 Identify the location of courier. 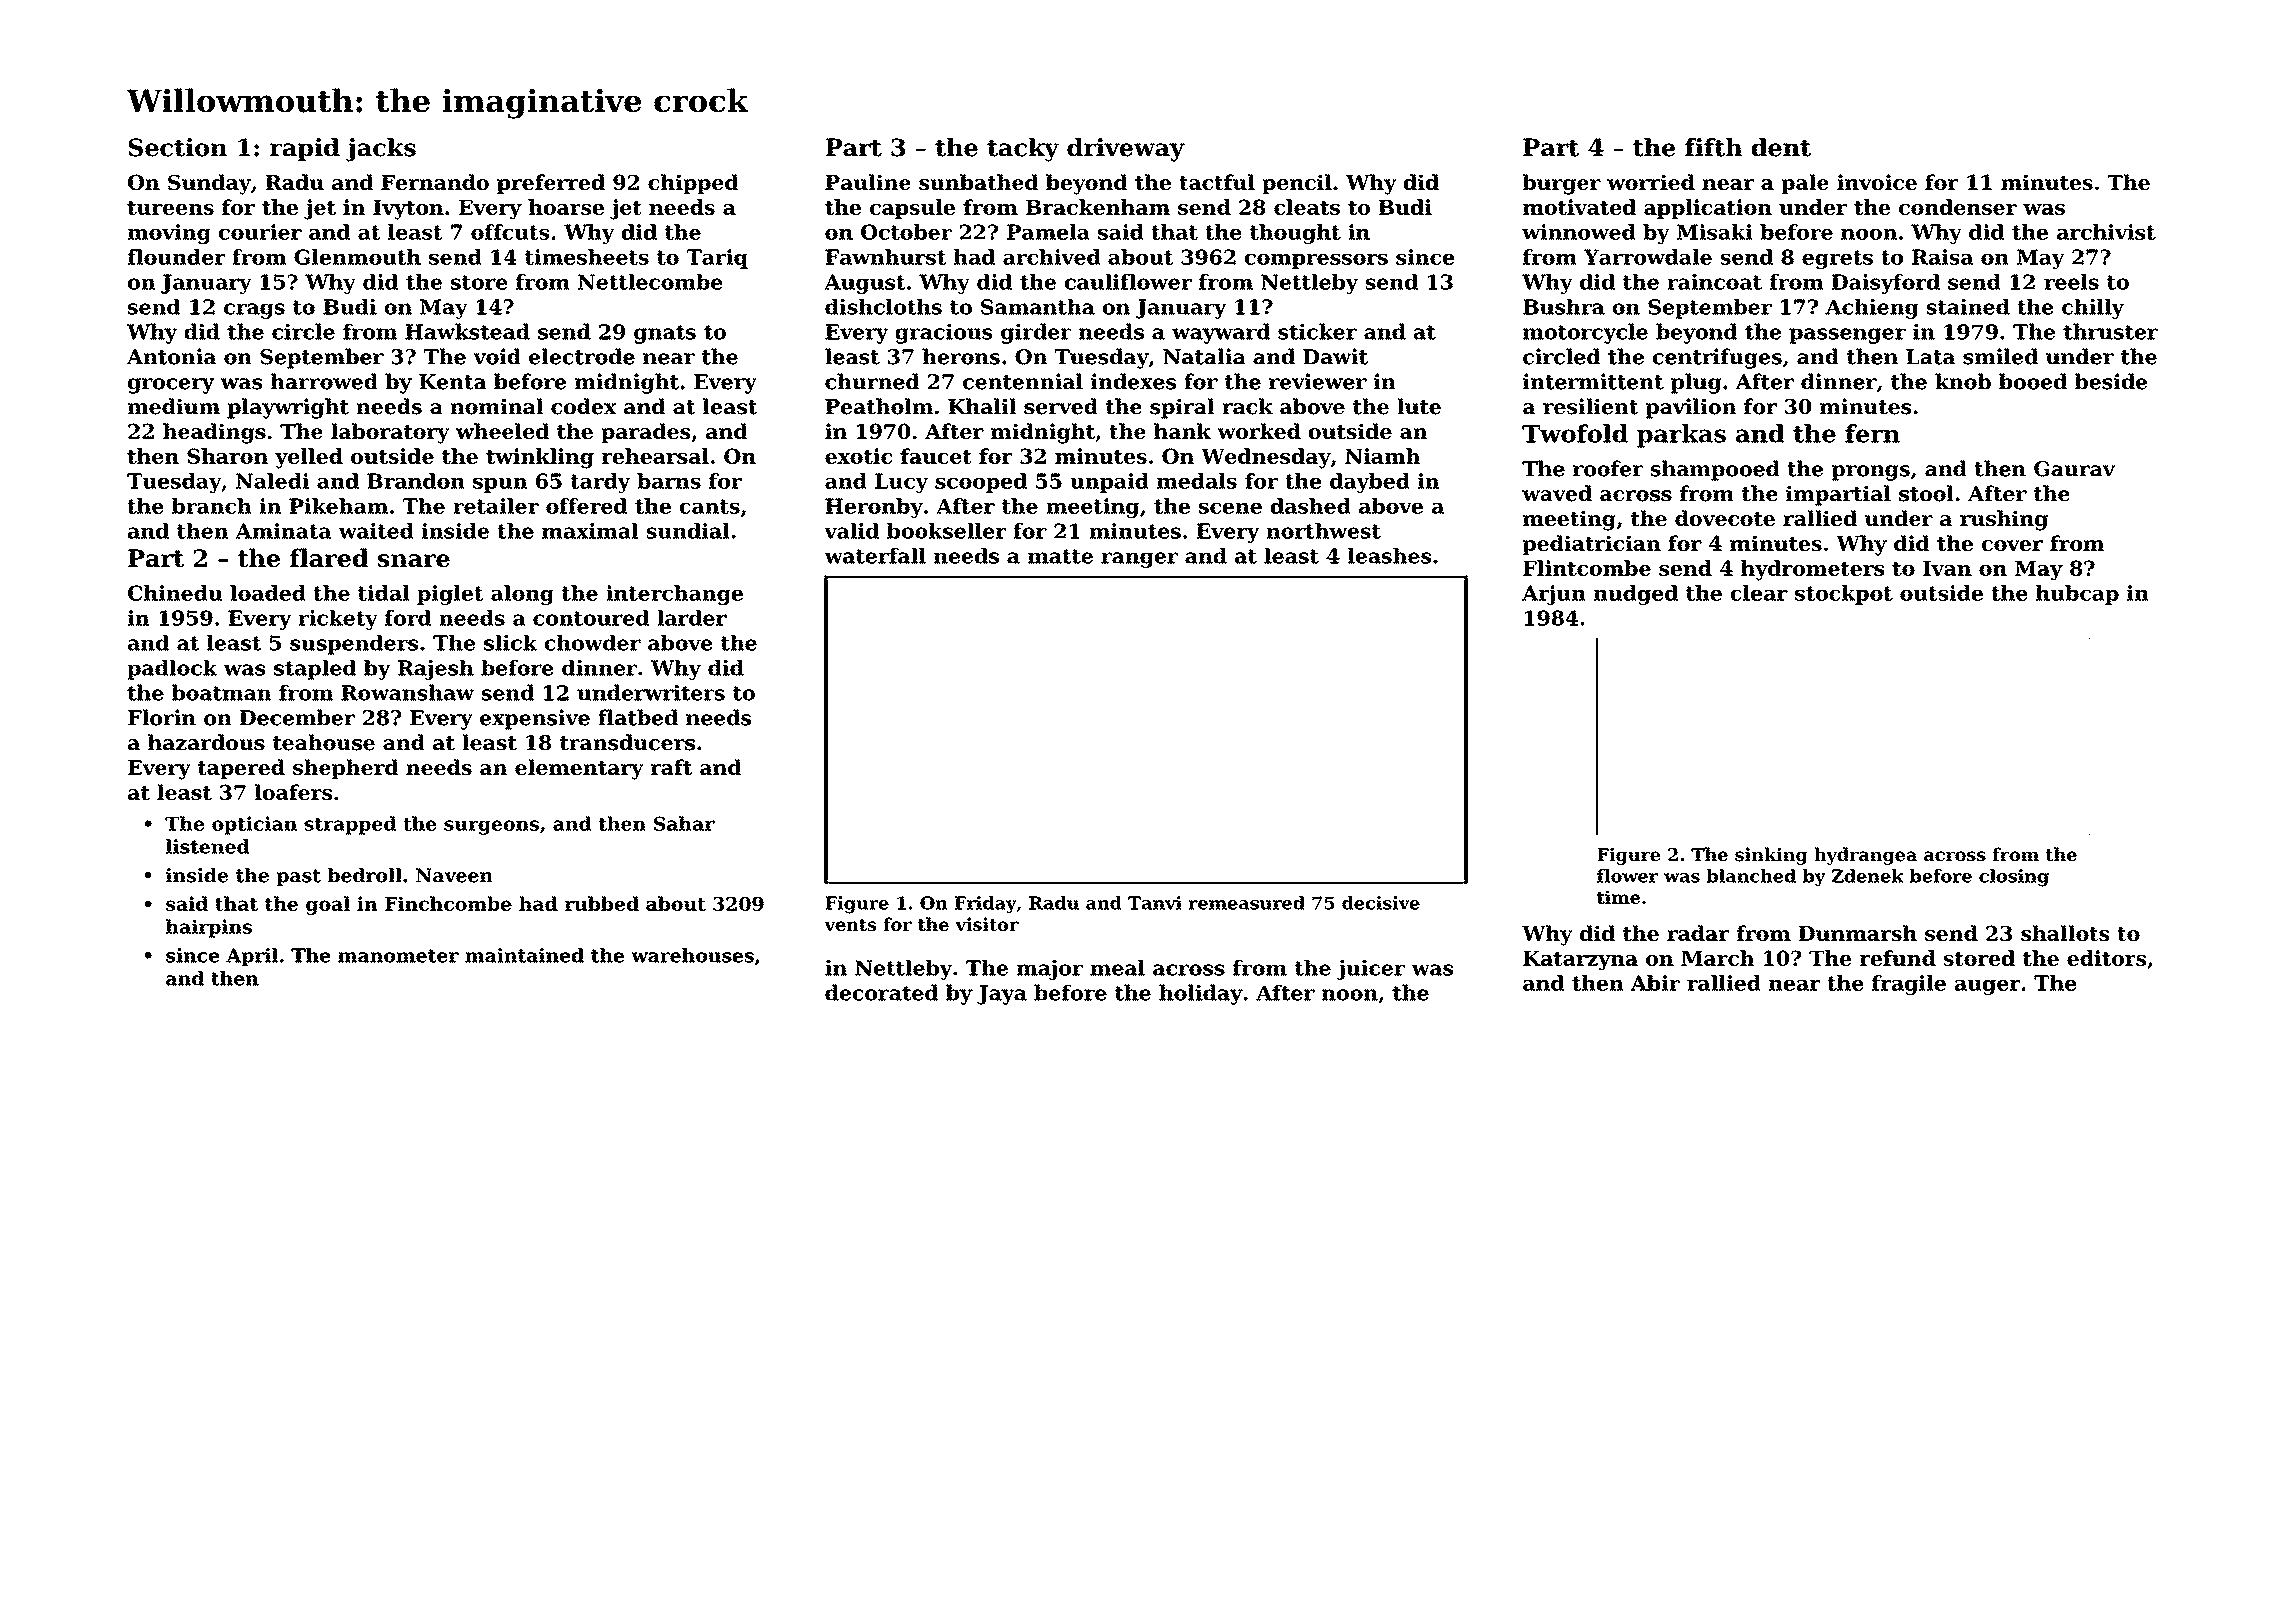
(260, 232).
